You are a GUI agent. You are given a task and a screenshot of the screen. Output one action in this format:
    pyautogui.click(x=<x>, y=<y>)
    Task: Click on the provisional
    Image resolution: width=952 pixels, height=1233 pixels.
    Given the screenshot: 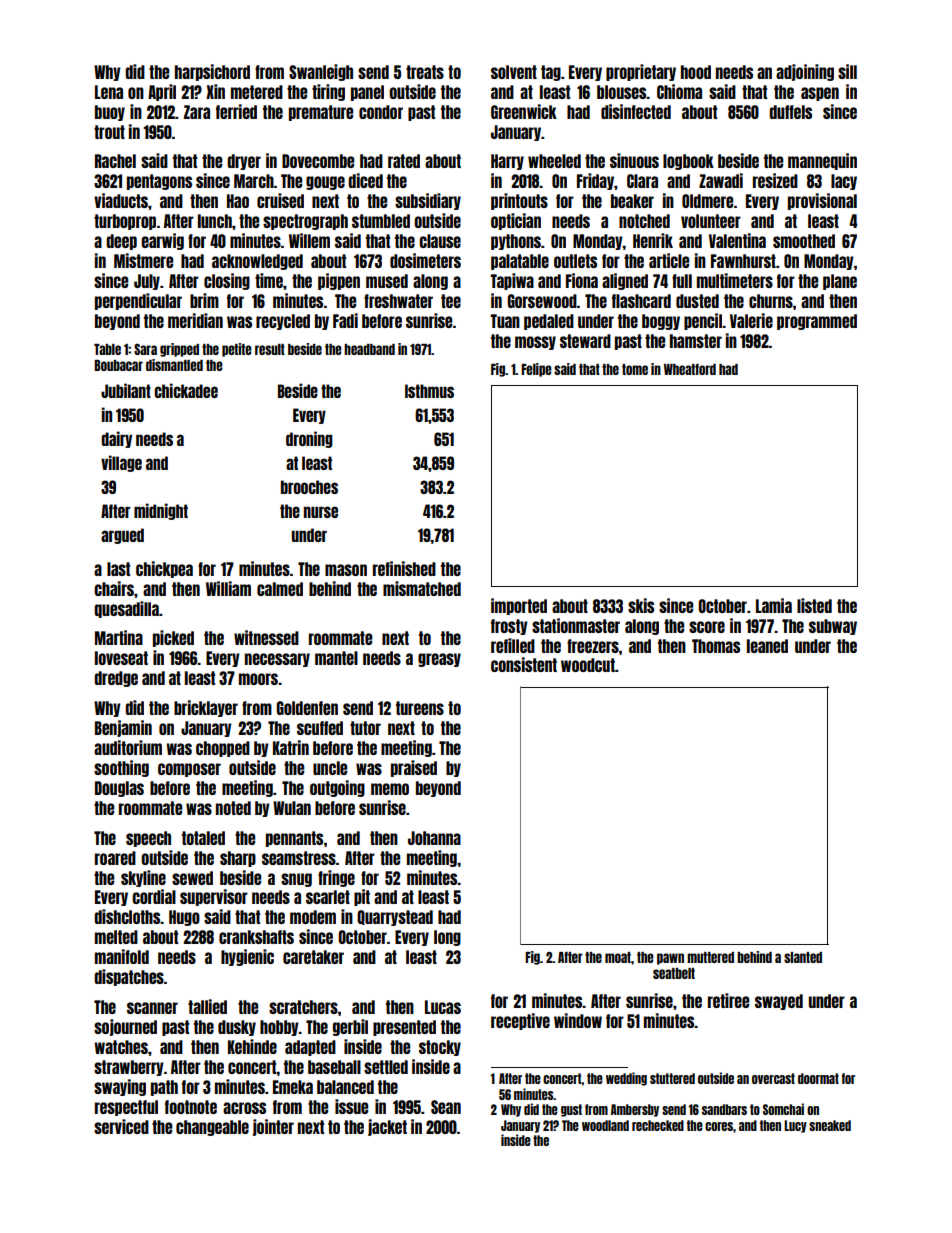 What is the action you would take?
    pyautogui.click(x=822, y=201)
